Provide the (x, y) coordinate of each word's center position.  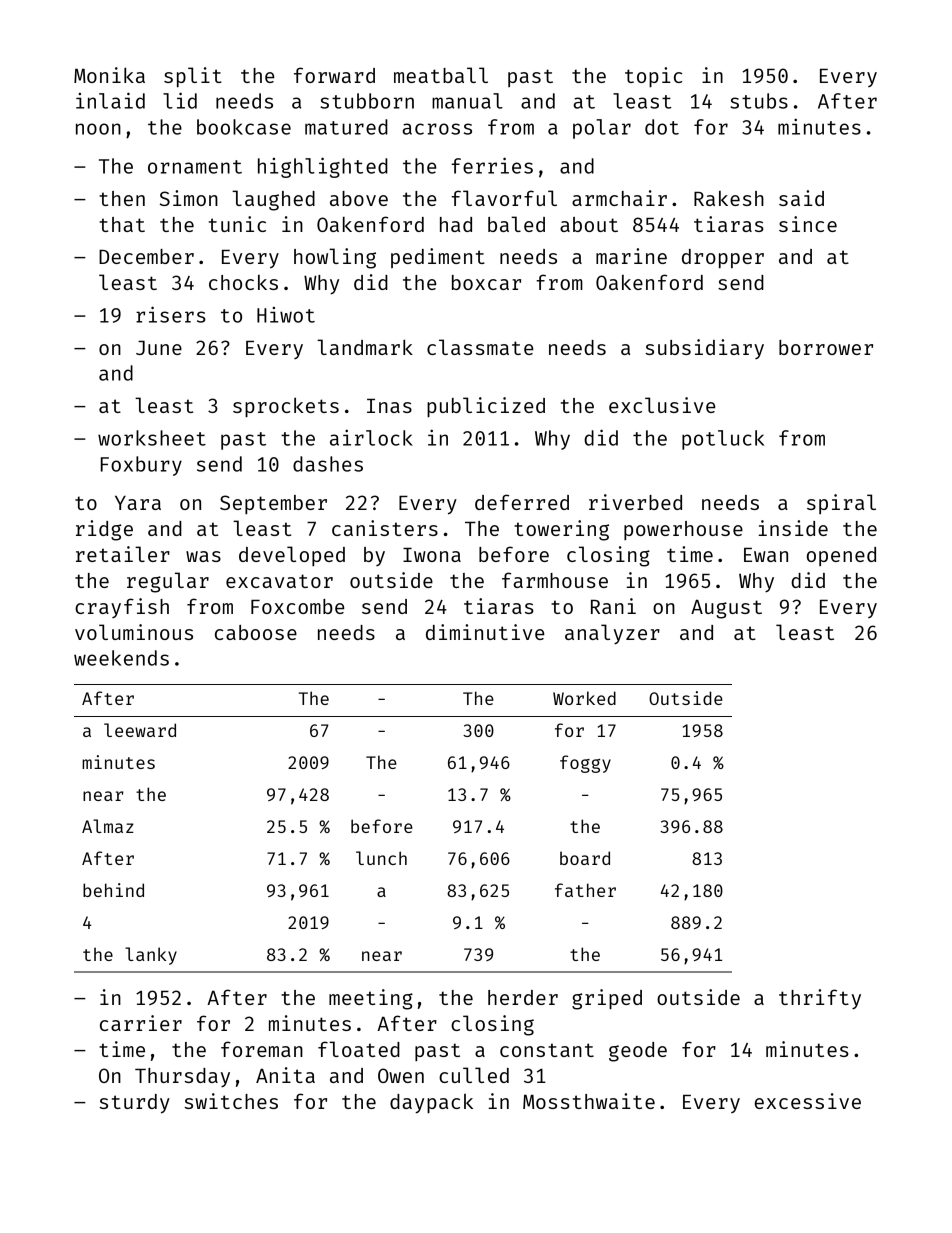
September (273, 504)
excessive (808, 1101)
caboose (256, 632)
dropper (723, 258)
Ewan (766, 555)
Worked (584, 698)
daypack (431, 1104)
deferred (522, 502)
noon (98, 129)
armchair (619, 198)
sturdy (134, 1104)
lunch (381, 858)
